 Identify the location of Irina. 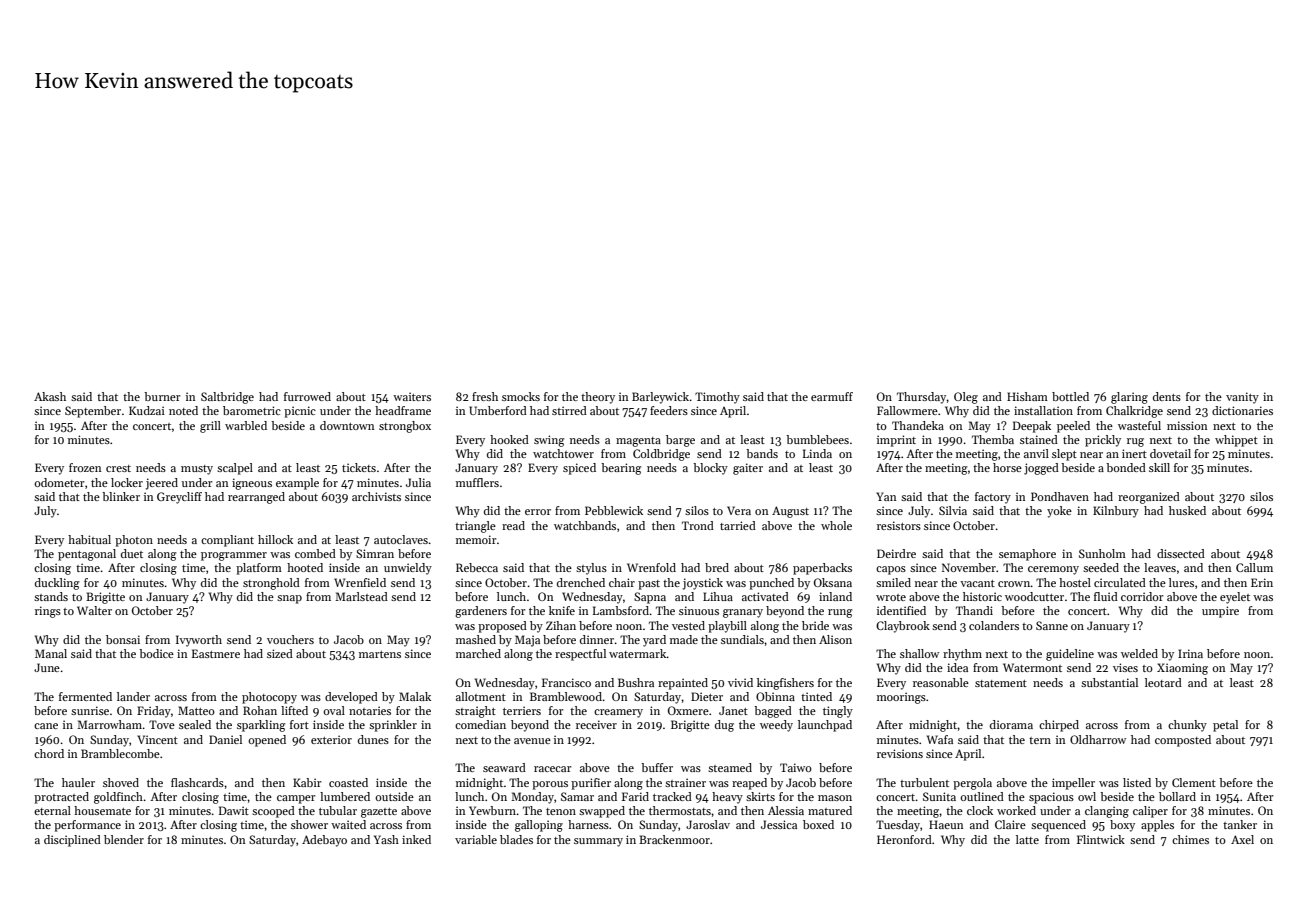
(1190, 653).
